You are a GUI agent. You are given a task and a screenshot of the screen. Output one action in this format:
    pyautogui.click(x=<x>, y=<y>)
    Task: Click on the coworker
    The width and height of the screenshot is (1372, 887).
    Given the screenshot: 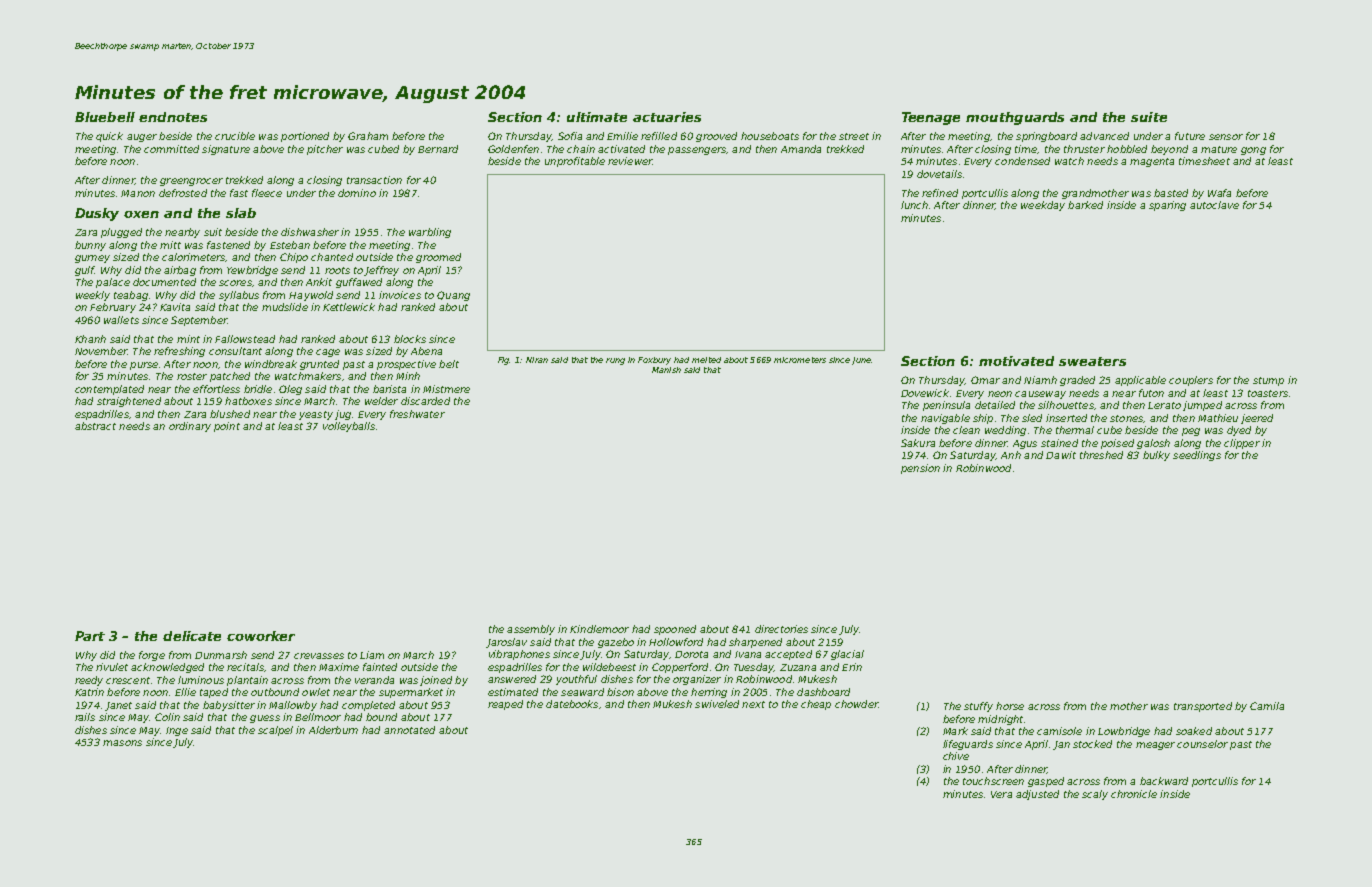 What is the action you would take?
    pyautogui.click(x=261, y=636)
